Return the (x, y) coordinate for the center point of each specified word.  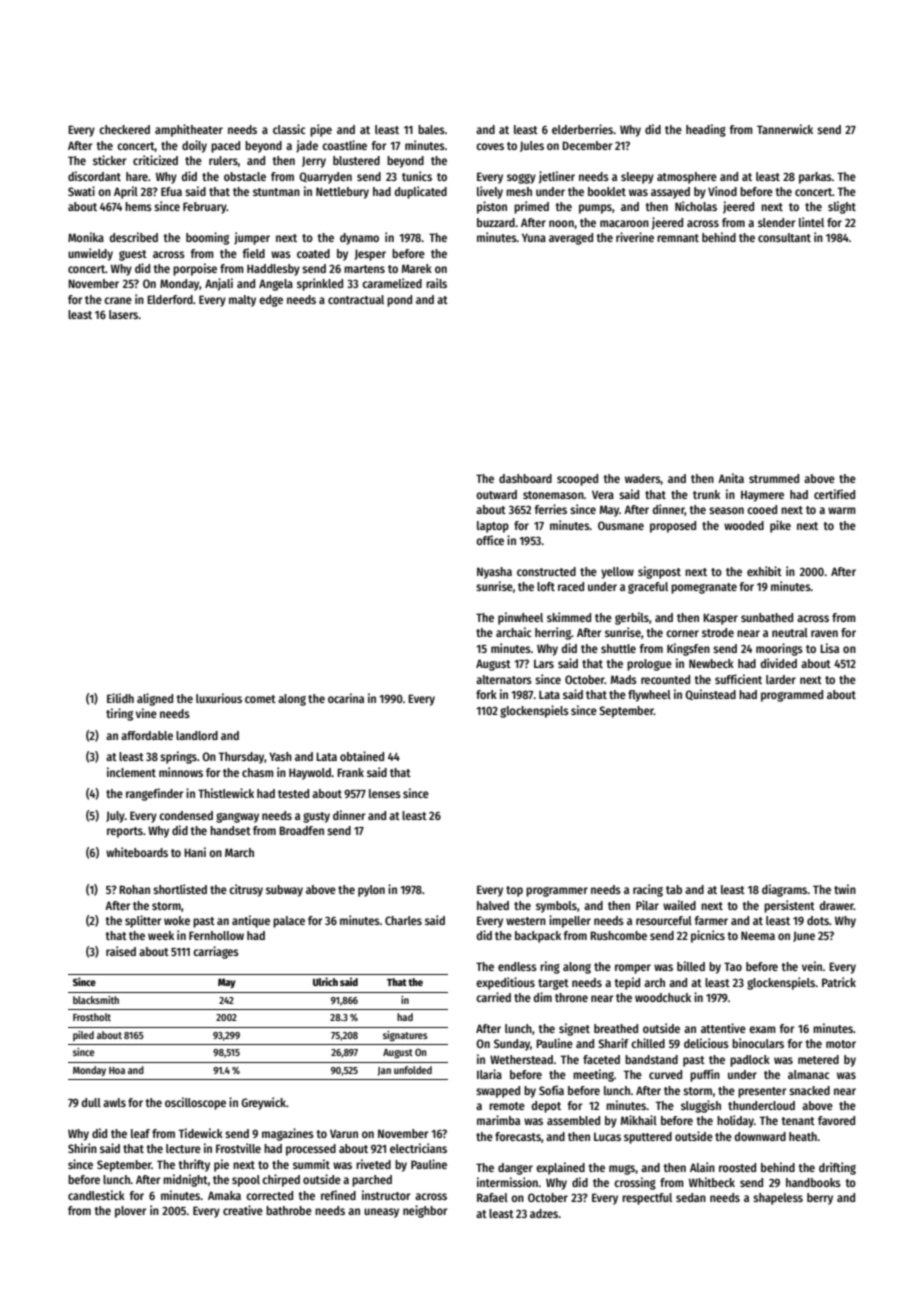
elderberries (582, 129)
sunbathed (767, 617)
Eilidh (120, 698)
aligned (155, 699)
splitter (143, 921)
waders (643, 479)
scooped (577, 480)
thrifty (194, 1165)
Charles (403, 920)
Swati (81, 191)
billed (691, 966)
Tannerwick (785, 129)
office (490, 540)
